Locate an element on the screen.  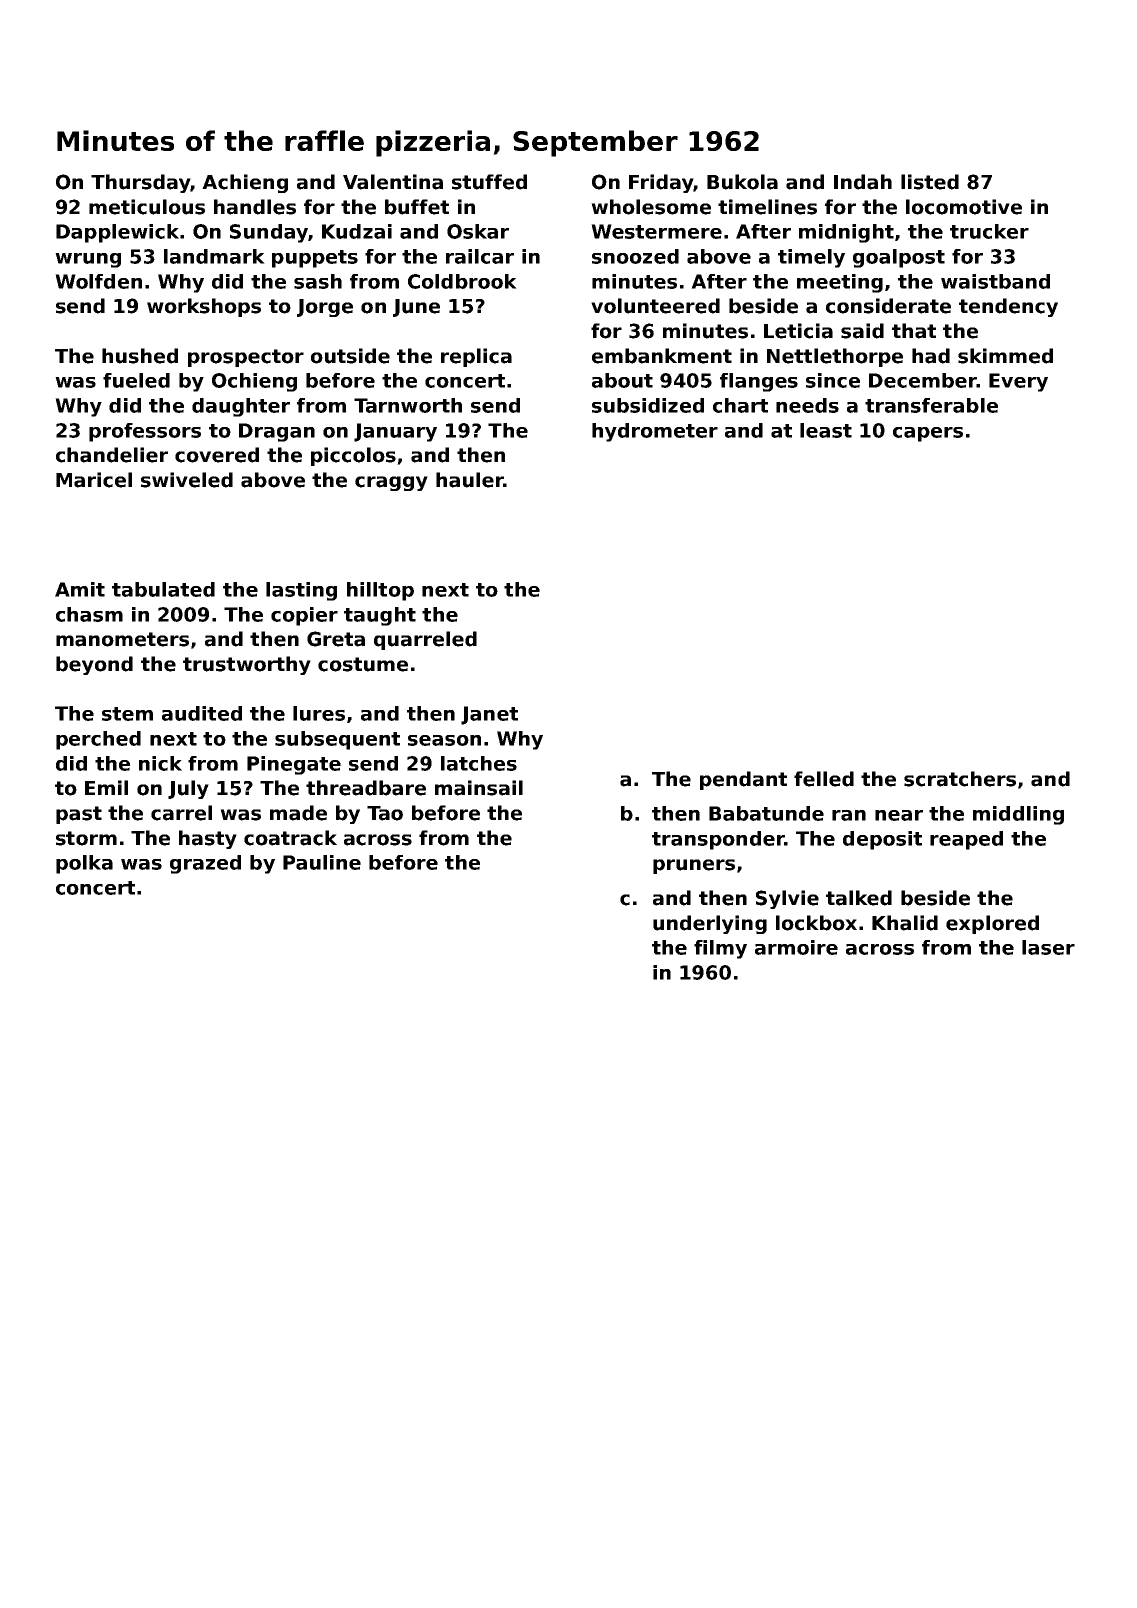
pruners is located at coordinates (694, 866).
